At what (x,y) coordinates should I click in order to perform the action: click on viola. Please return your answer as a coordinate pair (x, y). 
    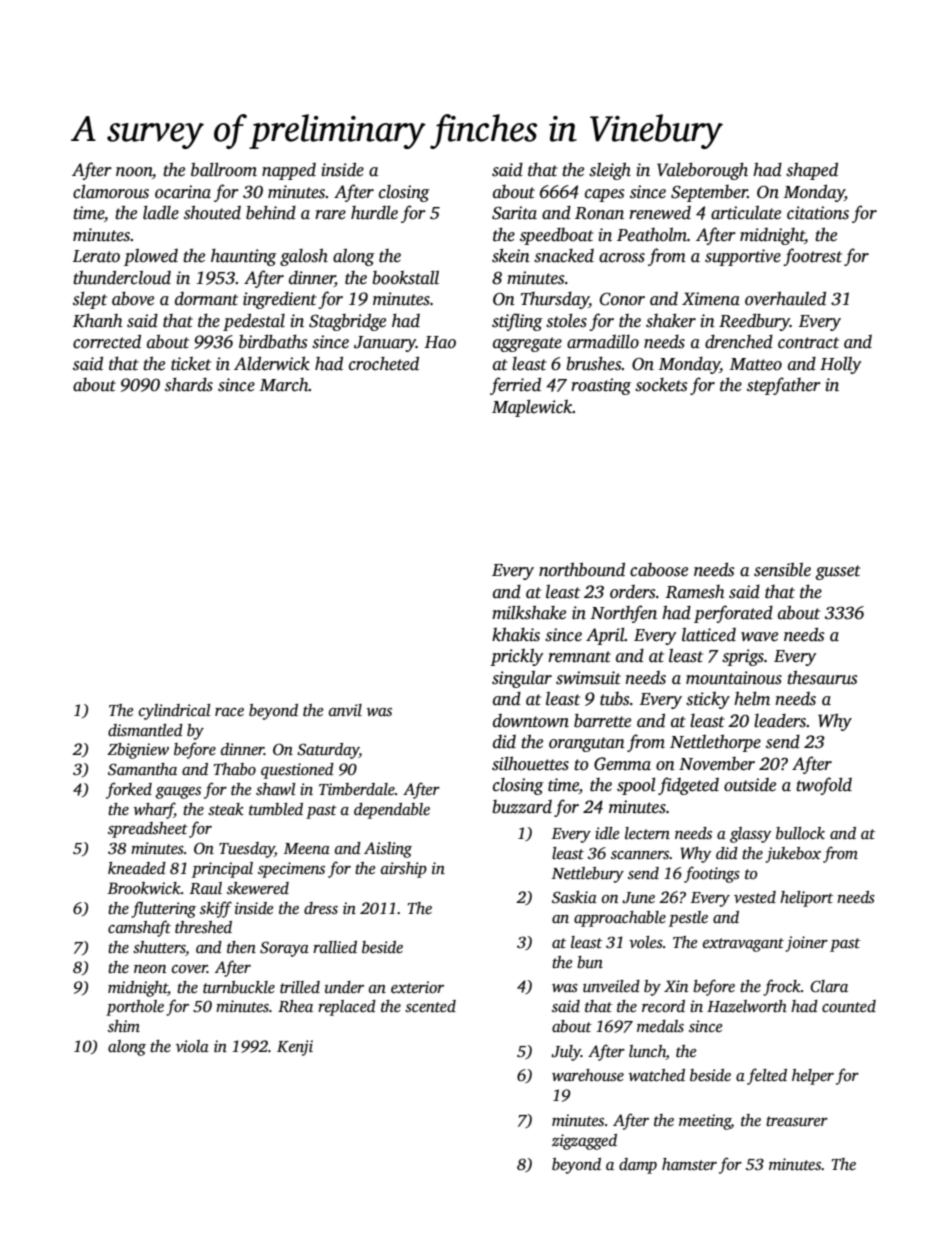
    Looking at the image, I should click on (192, 1046).
